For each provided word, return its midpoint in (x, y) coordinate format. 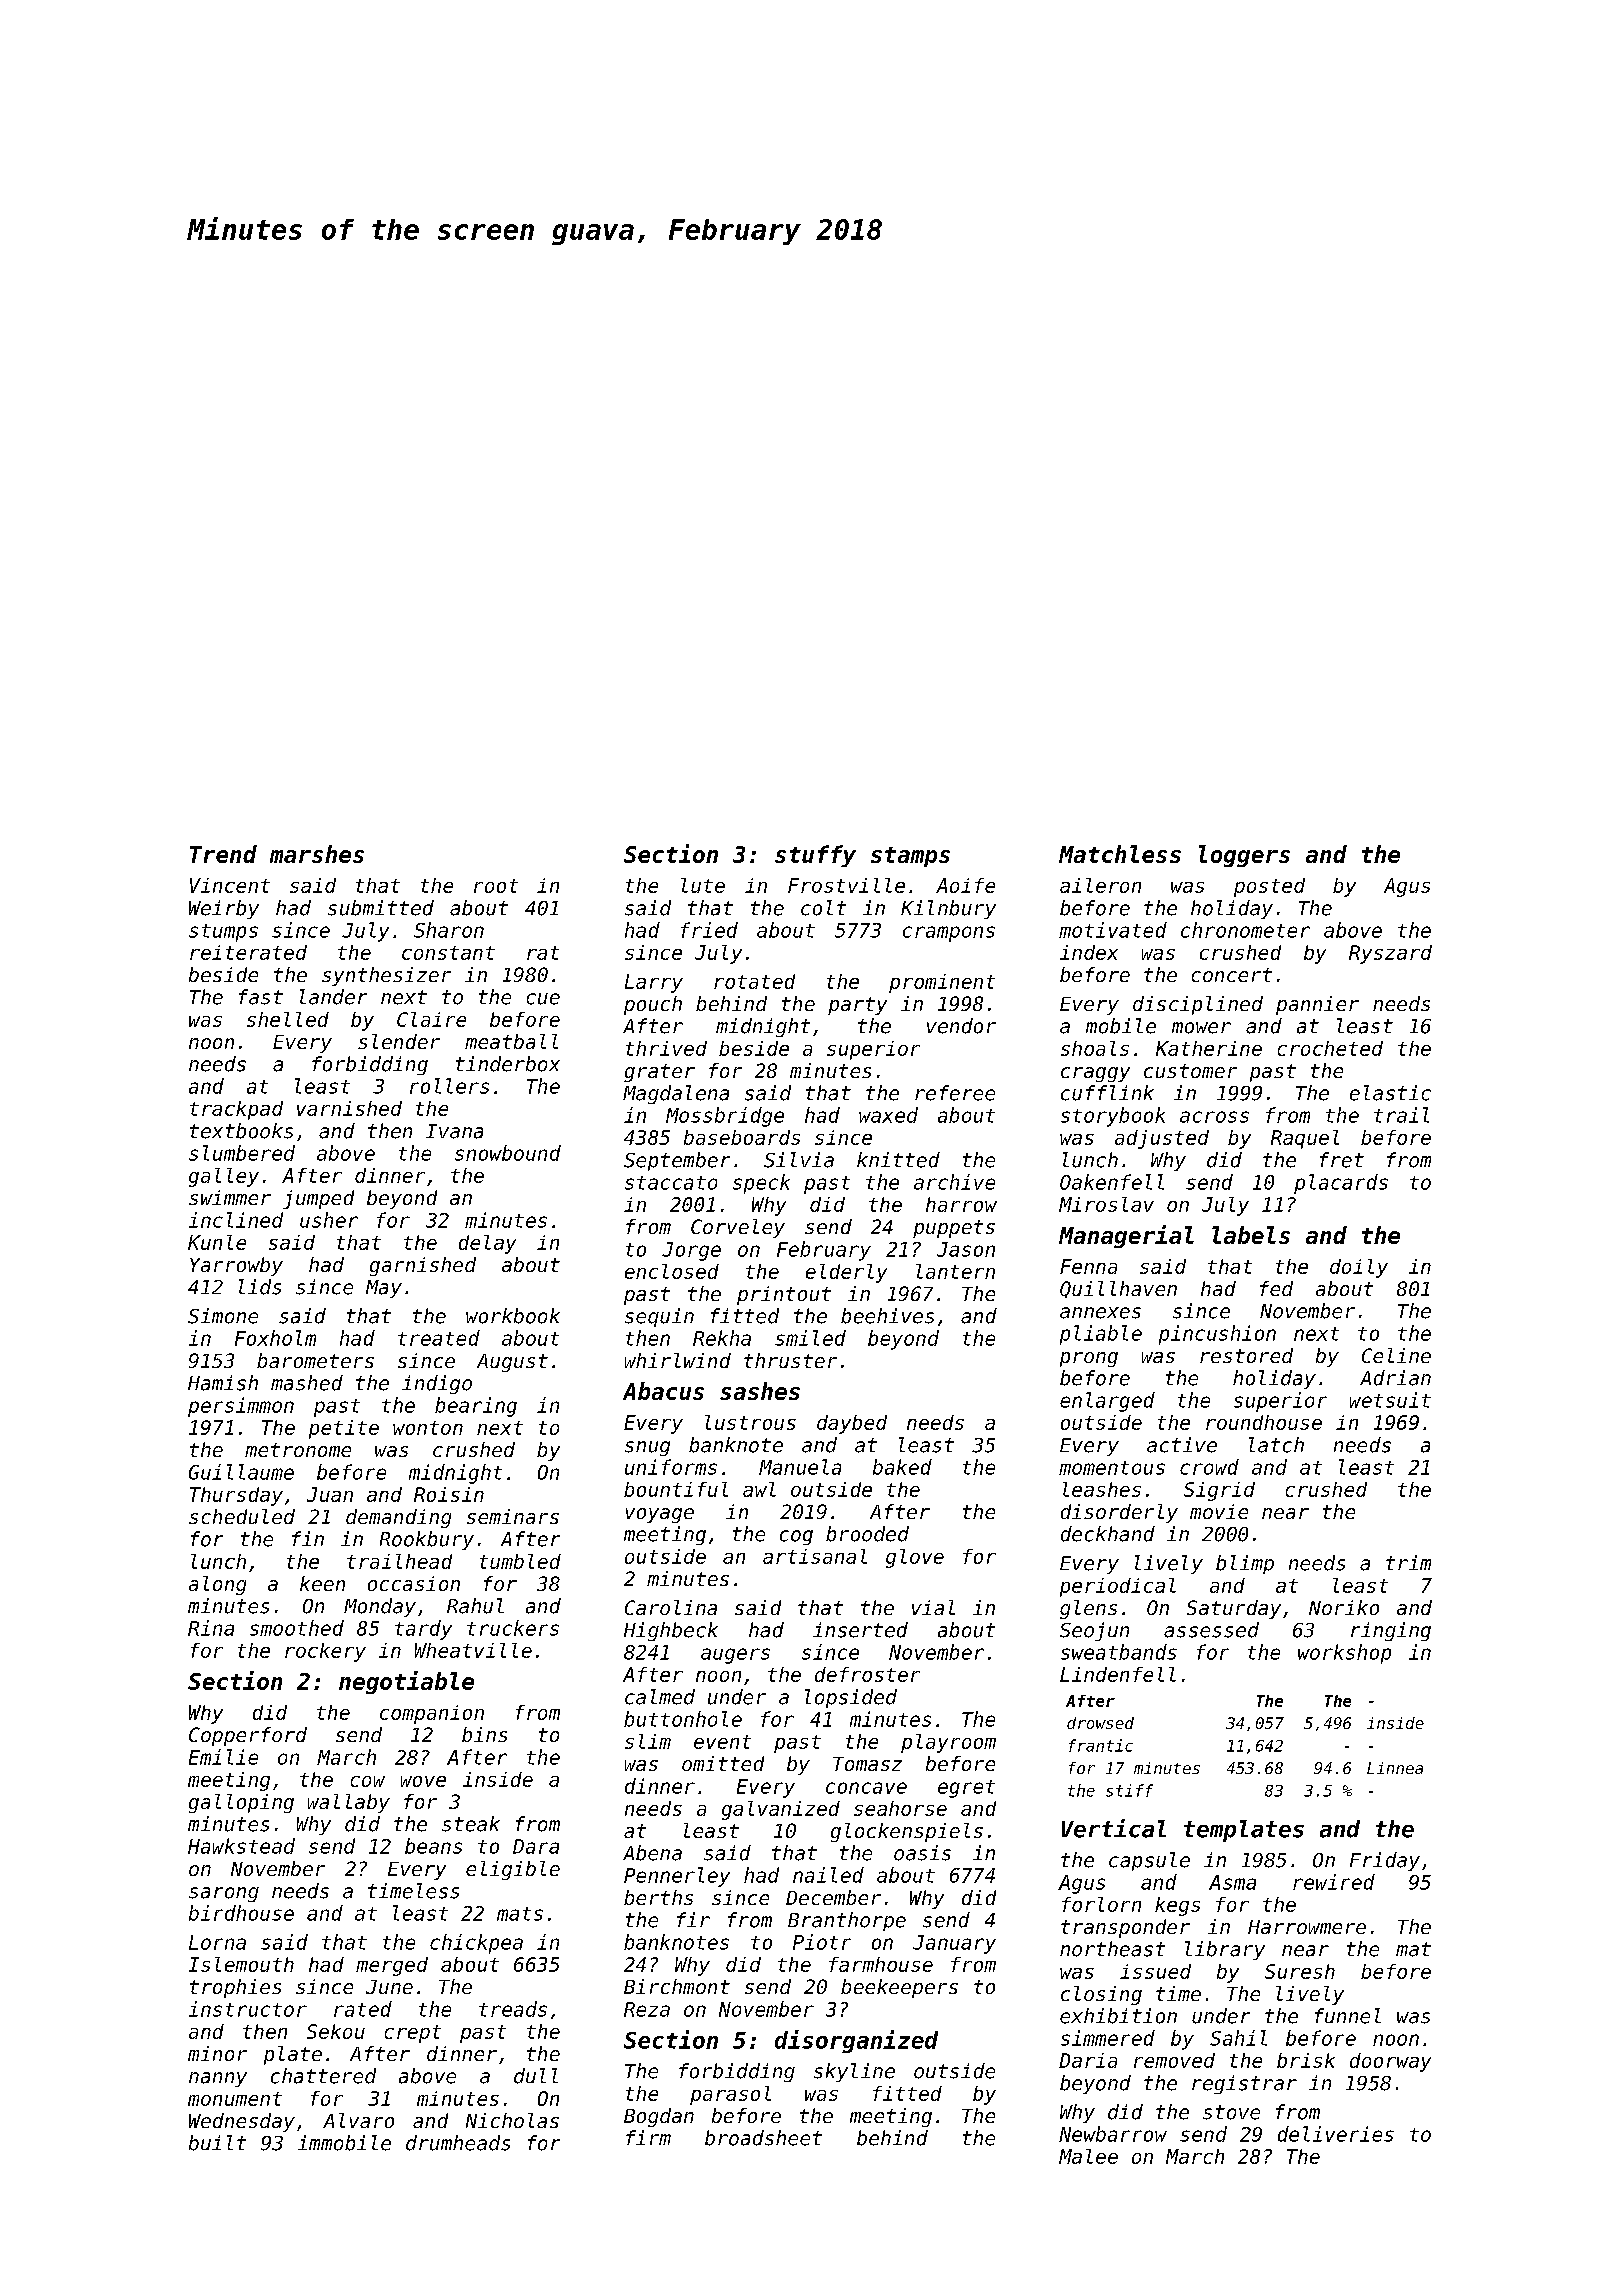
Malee (1088, 2156)
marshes (317, 854)
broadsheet (763, 2138)
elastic (1390, 1093)
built (217, 2143)
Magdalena (676, 1094)
